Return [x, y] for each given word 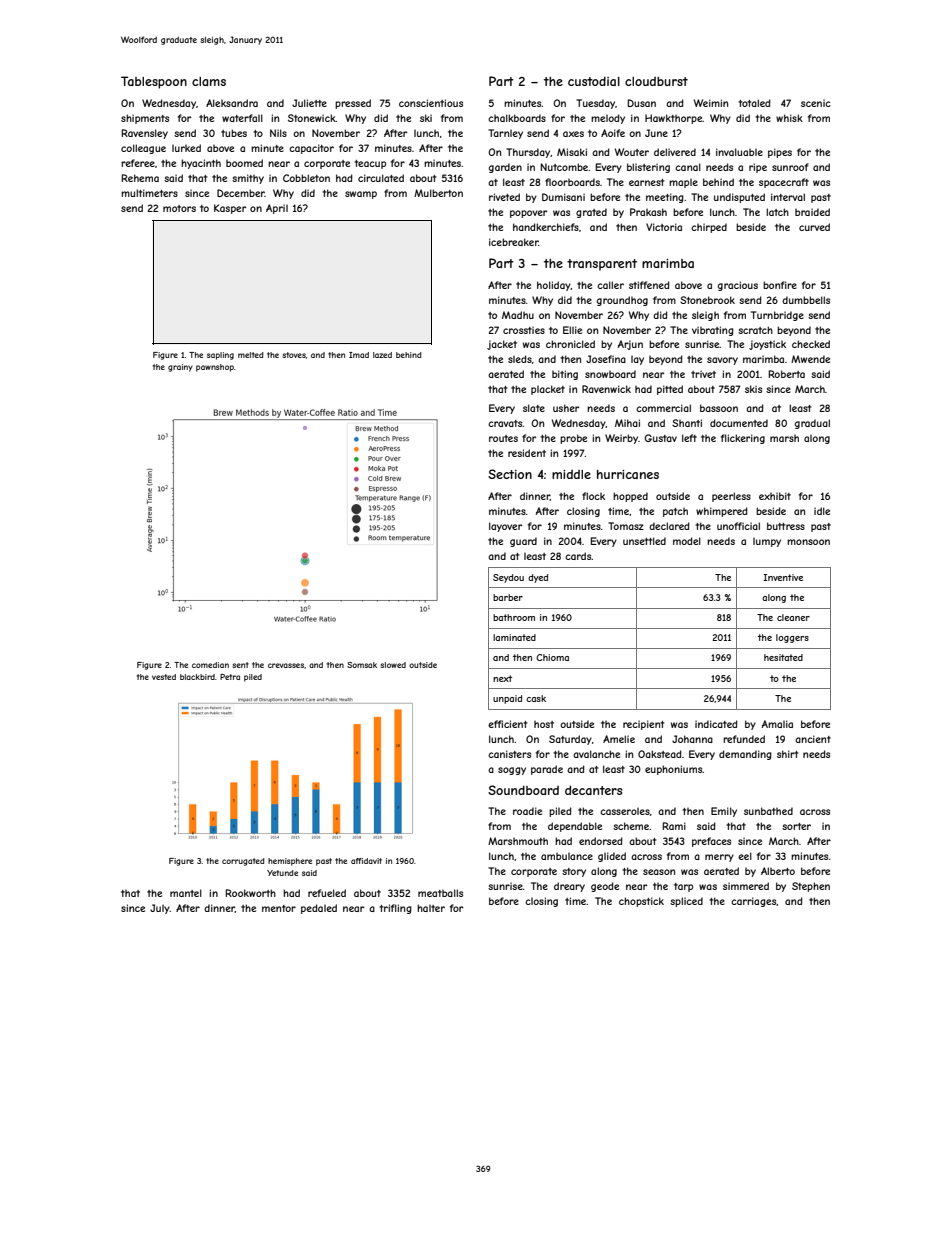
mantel [186, 893]
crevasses [286, 665]
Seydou [508, 578]
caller [610, 285]
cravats [505, 423]
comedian [210, 665]
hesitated [783, 657]
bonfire [780, 285]
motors [179, 208]
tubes [234, 133]
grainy [180, 368]
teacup [370, 164]
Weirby [621, 439]
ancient [813, 739]
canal [688, 167]
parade [547, 770]
